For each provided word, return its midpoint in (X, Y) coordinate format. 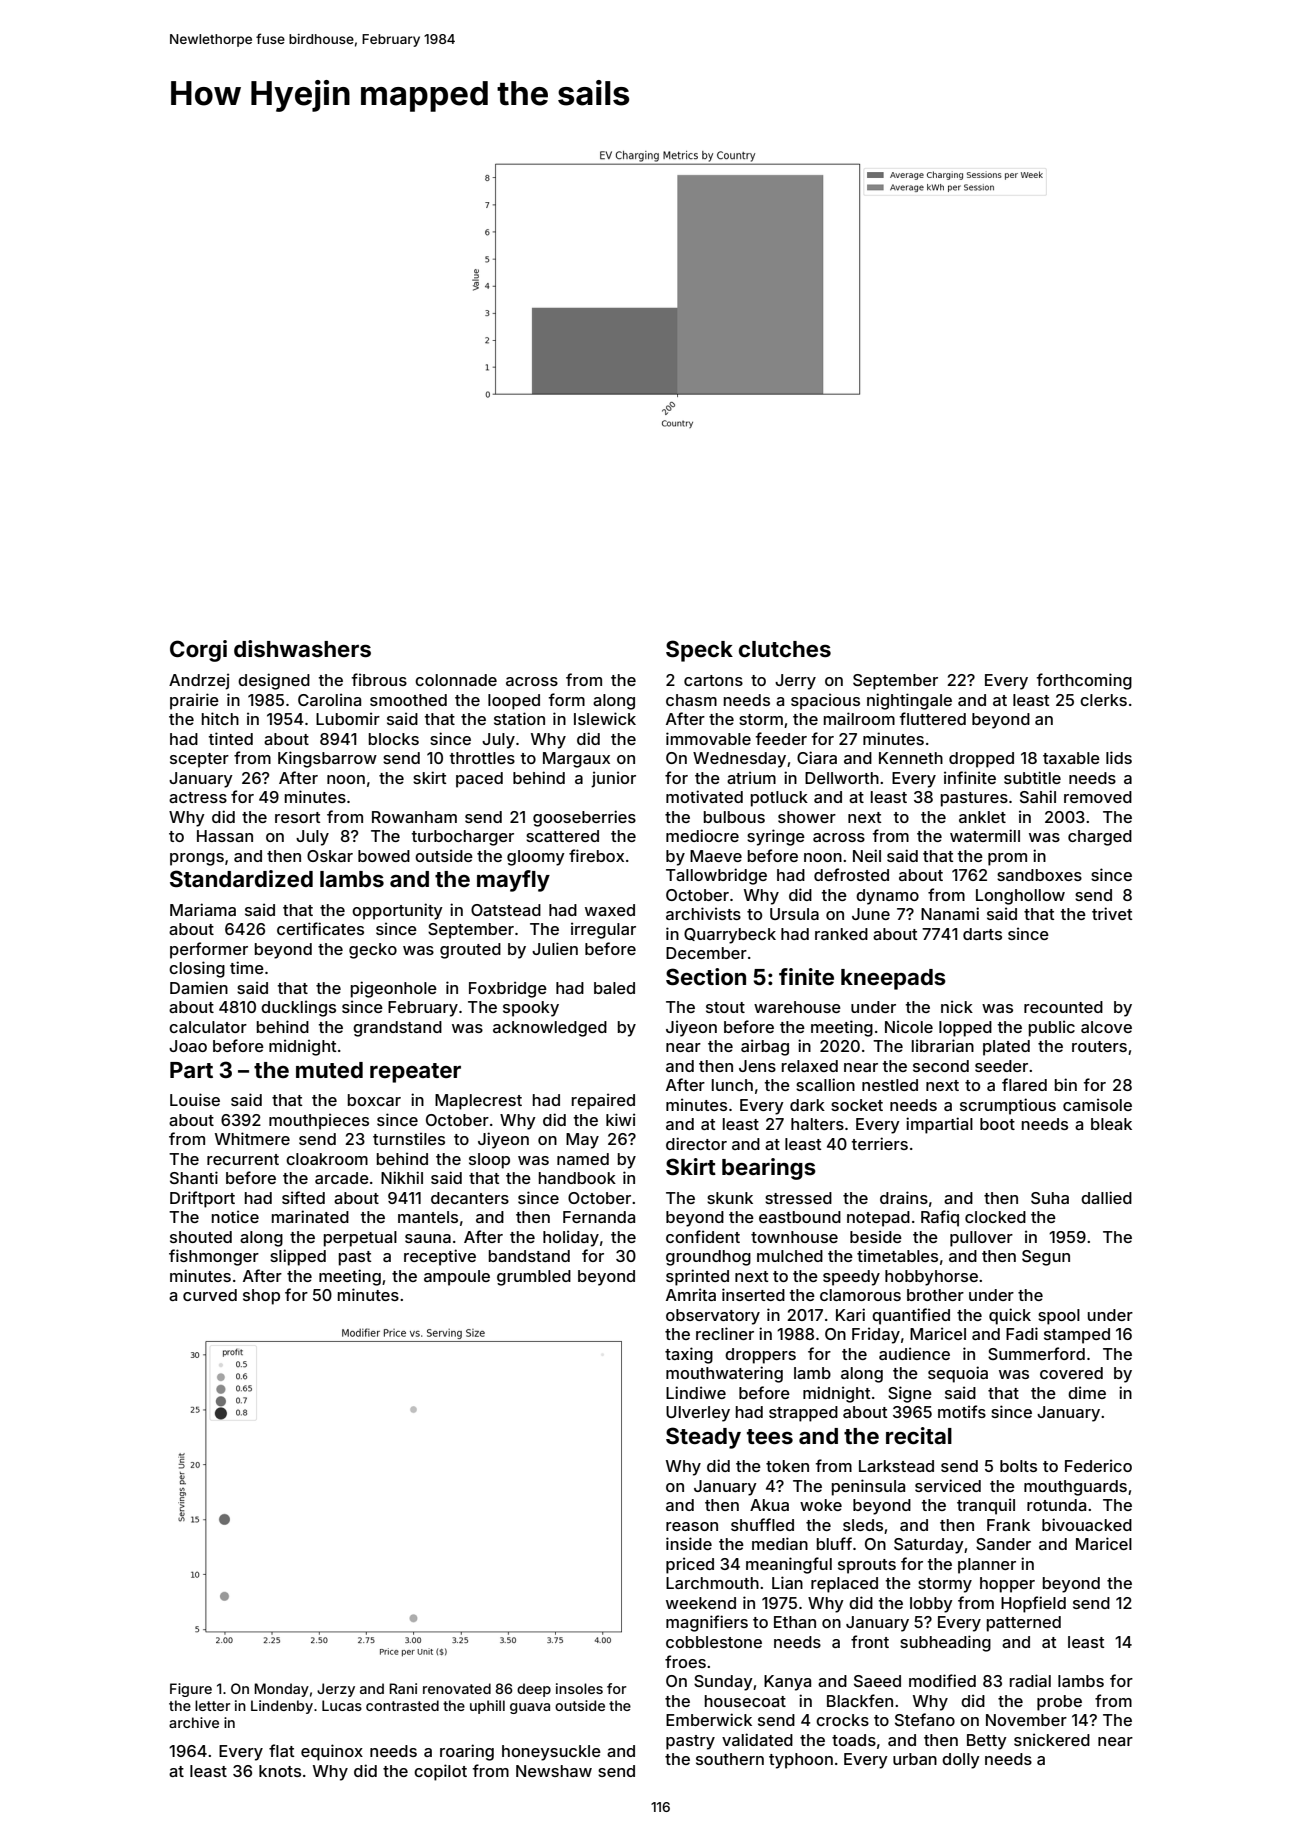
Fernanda (599, 1217)
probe (1059, 1703)
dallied (1106, 1197)
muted (329, 1070)
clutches (785, 649)
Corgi (198, 651)
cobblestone (714, 1642)
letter (213, 1705)
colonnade (456, 680)
